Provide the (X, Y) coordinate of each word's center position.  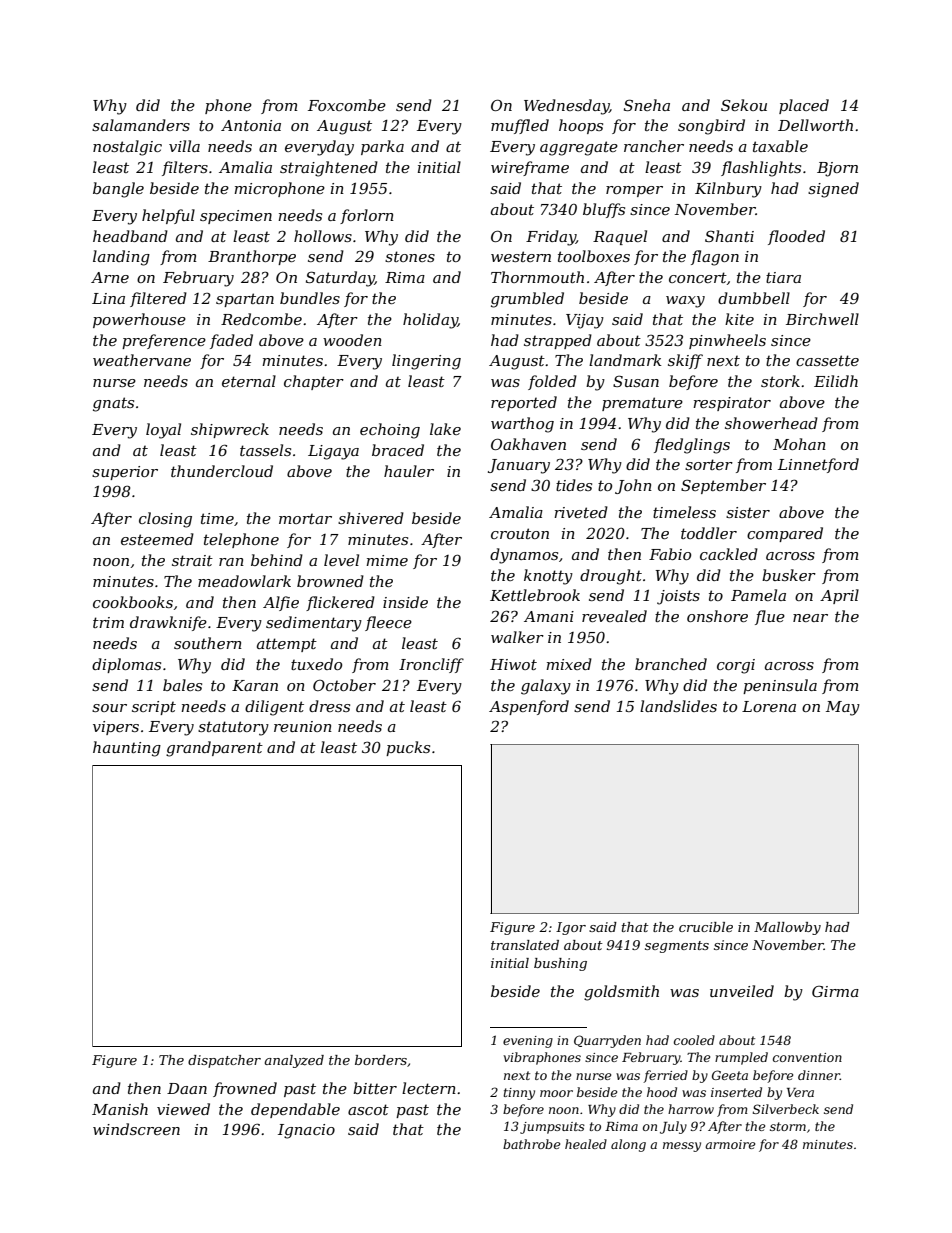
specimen (236, 217)
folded (552, 382)
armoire (730, 1144)
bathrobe (531, 1144)
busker (789, 575)
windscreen (136, 1129)
